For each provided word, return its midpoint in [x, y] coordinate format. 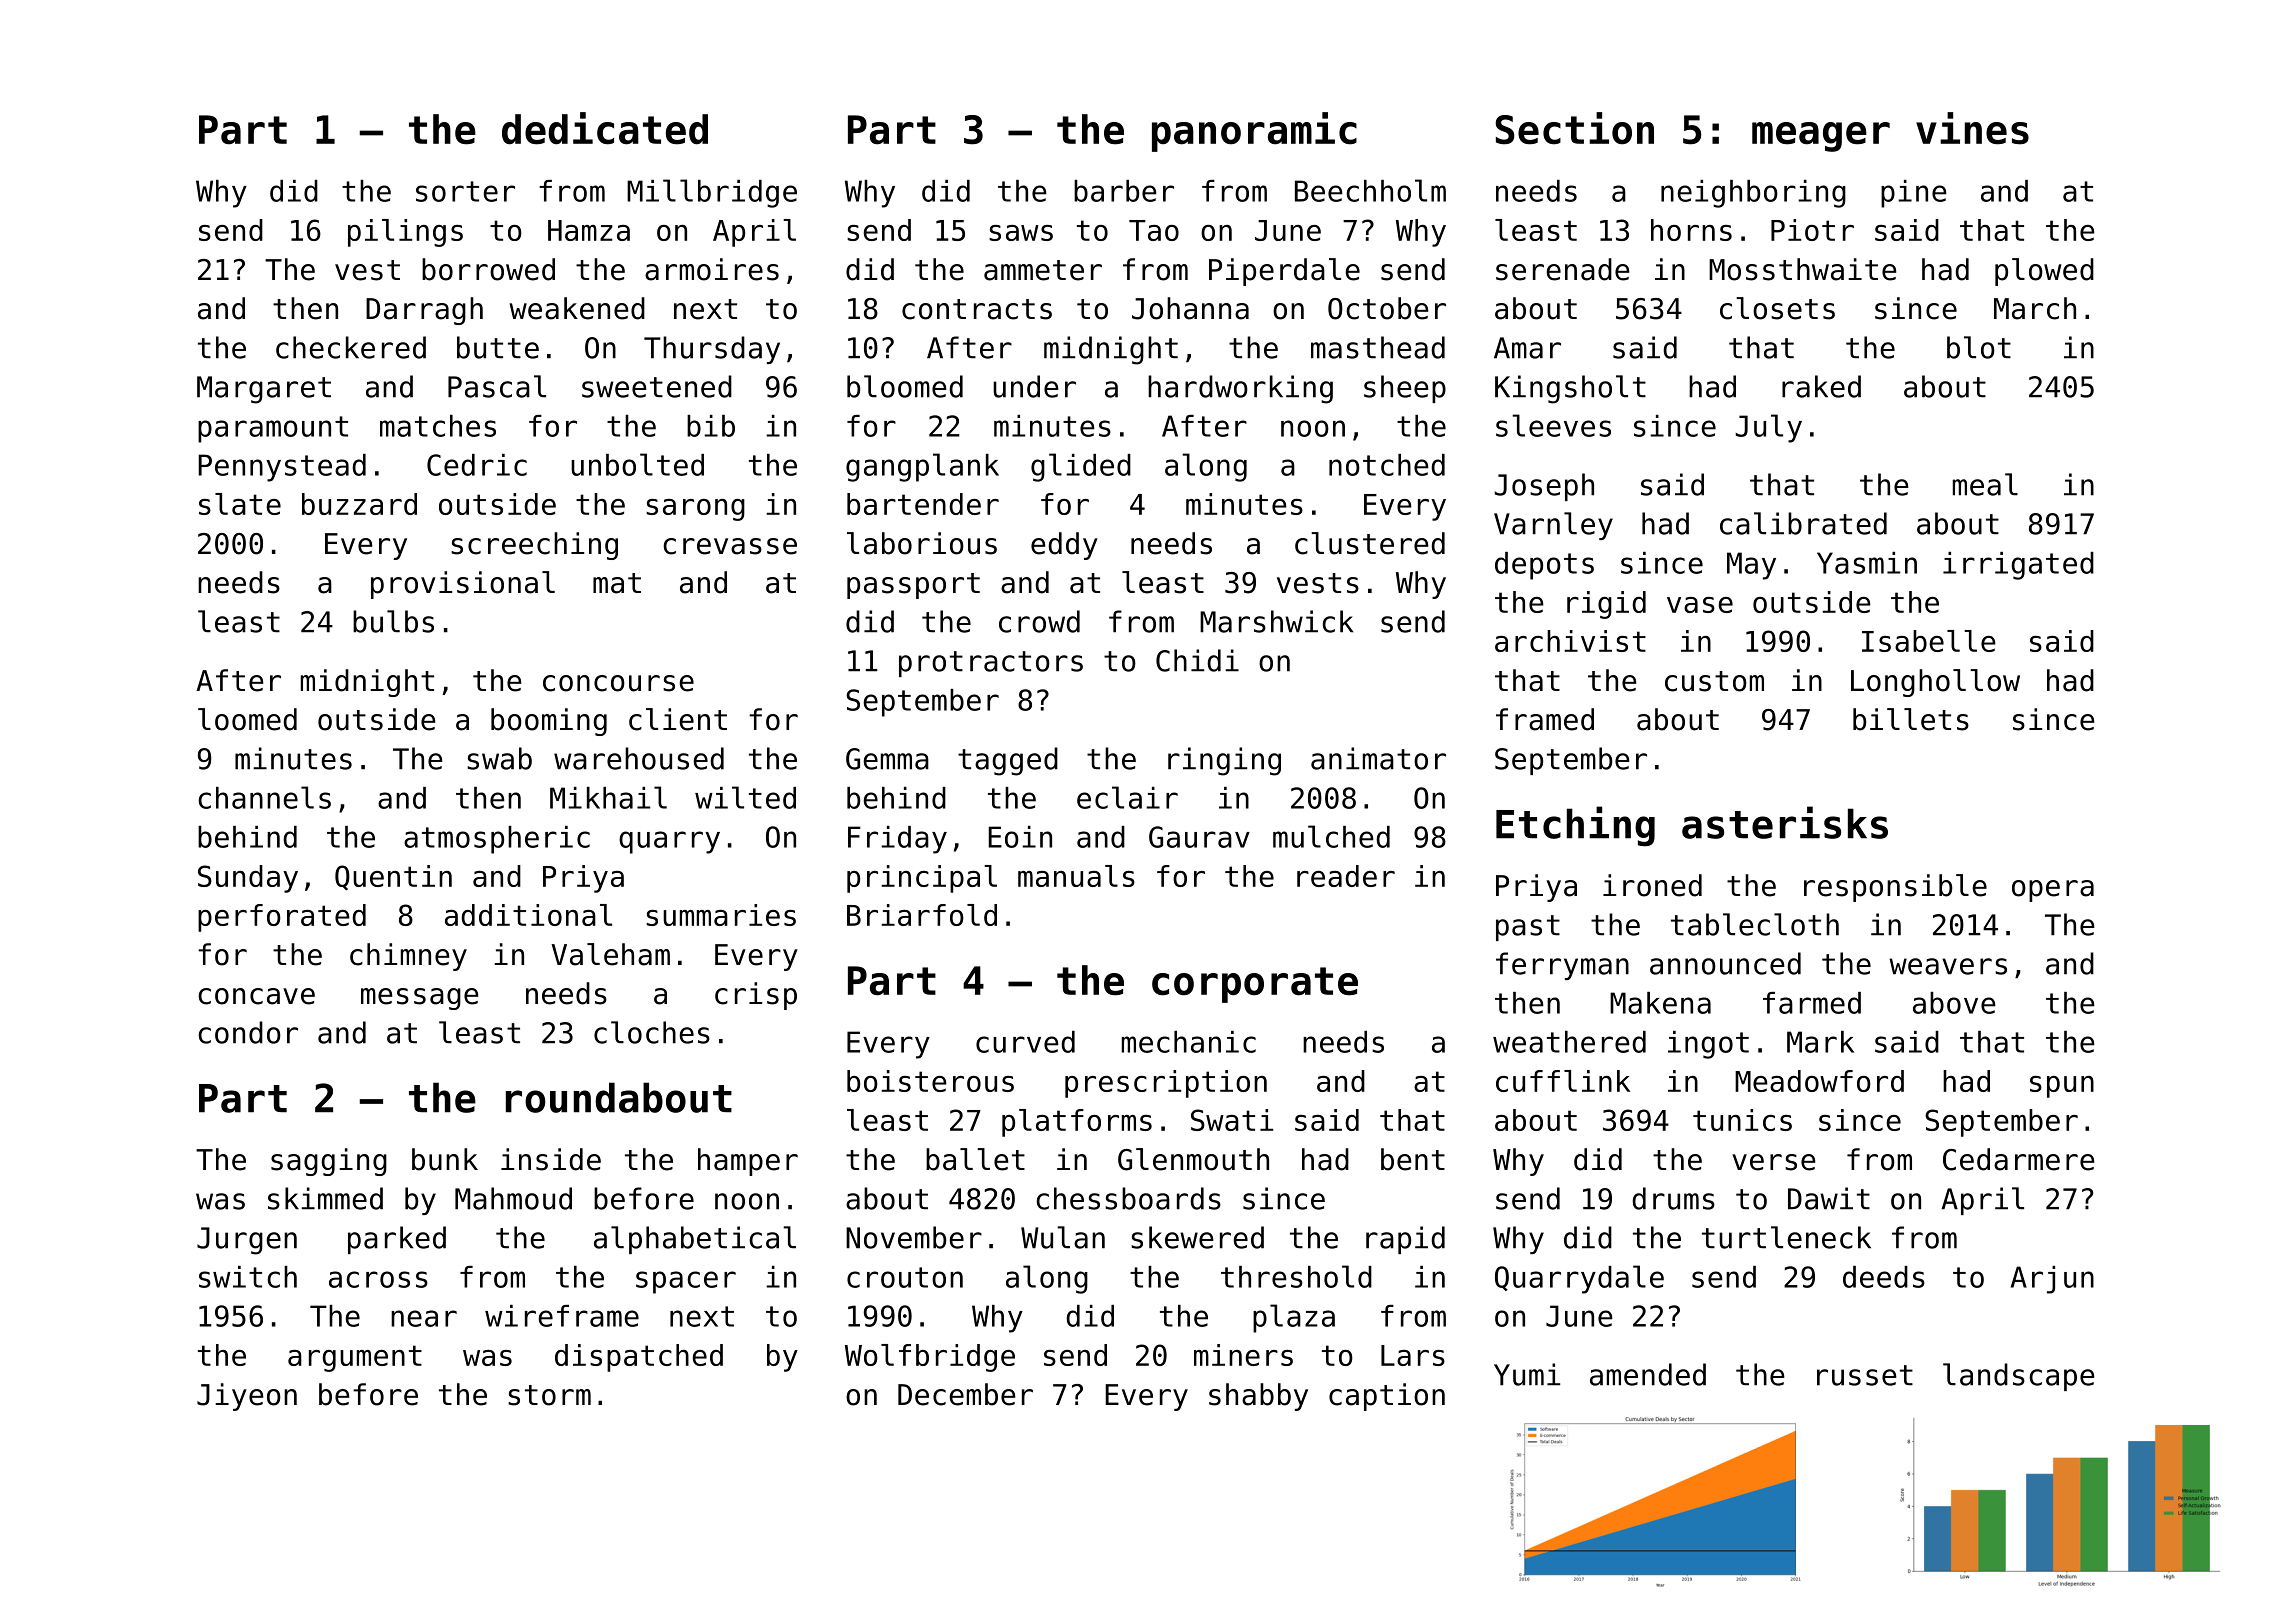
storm [549, 1395]
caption [1387, 1397]
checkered [351, 347]
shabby [1258, 1397]
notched [1387, 465]
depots [1544, 566]
